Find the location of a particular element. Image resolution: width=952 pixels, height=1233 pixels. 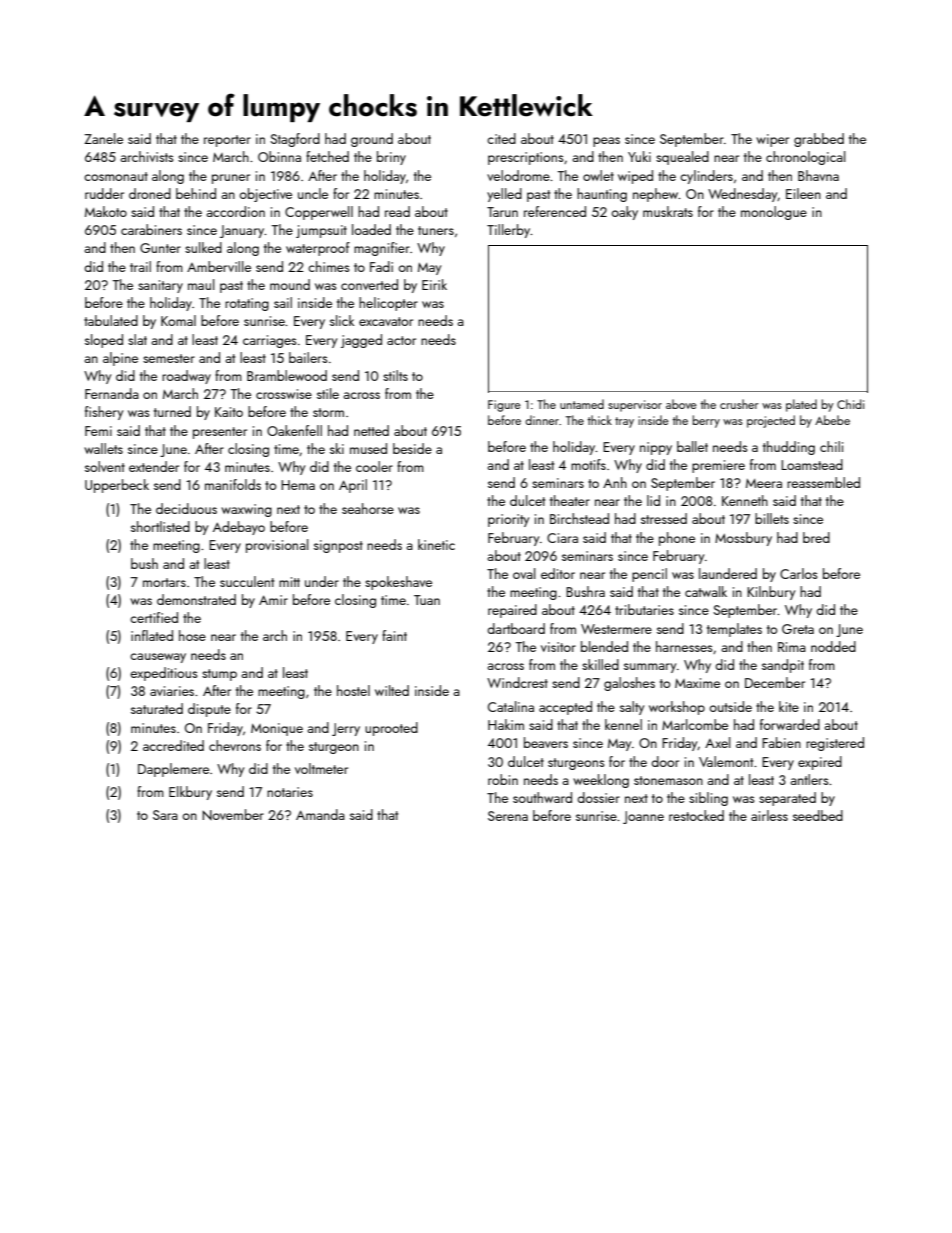

Zanele is located at coordinates (103, 138).
